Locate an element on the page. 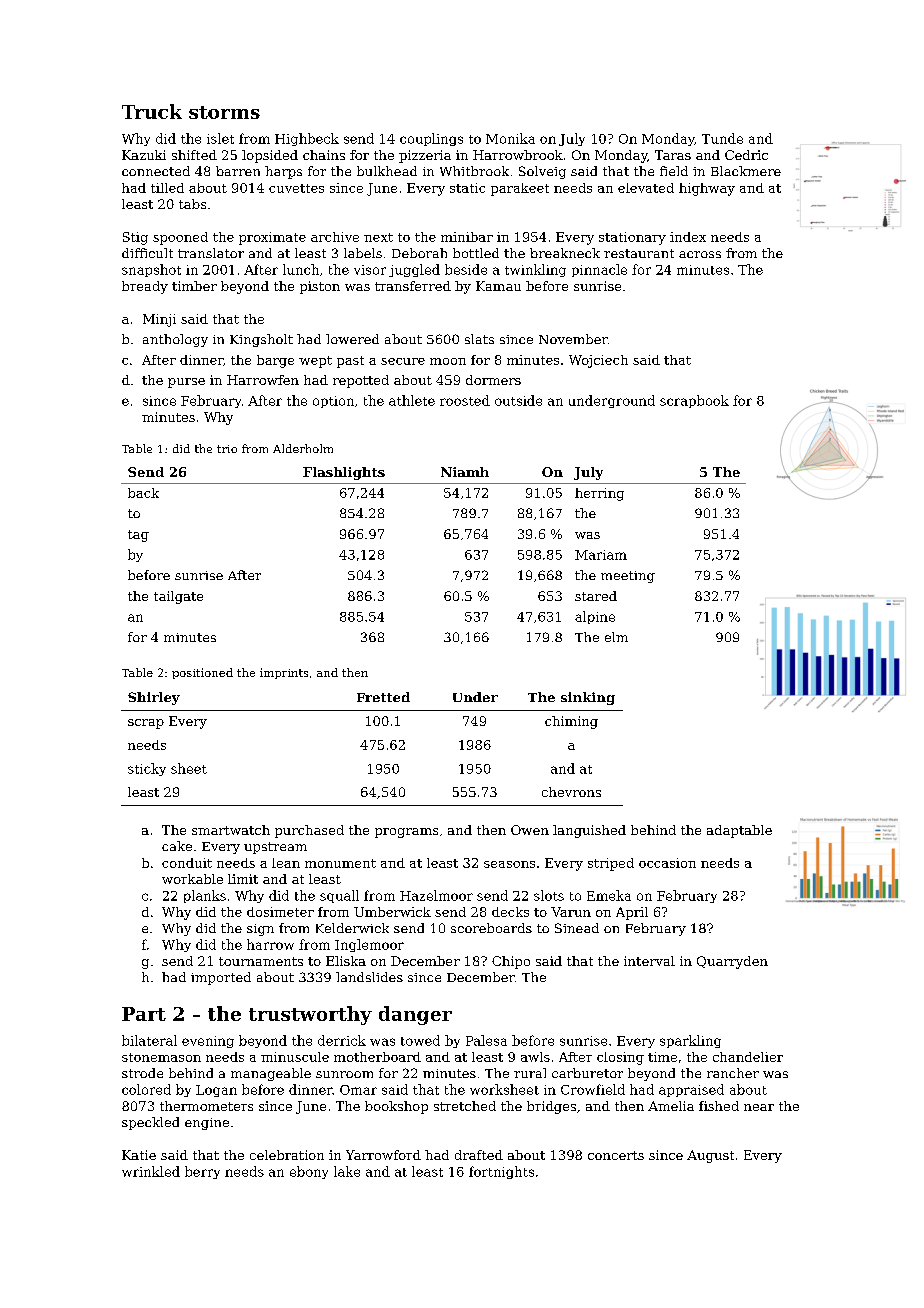  near is located at coordinates (759, 1107).
